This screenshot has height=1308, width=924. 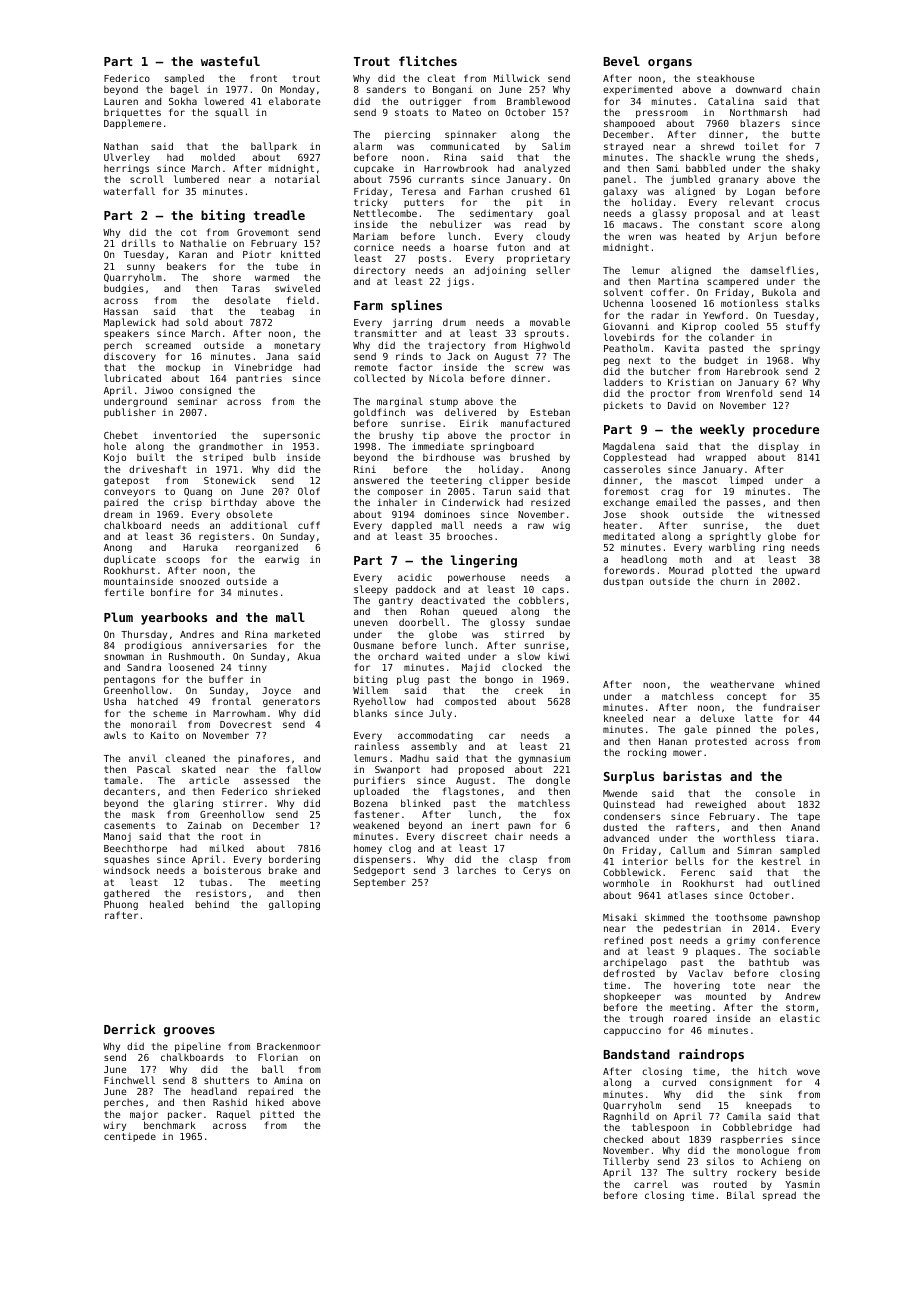 I want to click on Bilal, so click(x=741, y=1195).
